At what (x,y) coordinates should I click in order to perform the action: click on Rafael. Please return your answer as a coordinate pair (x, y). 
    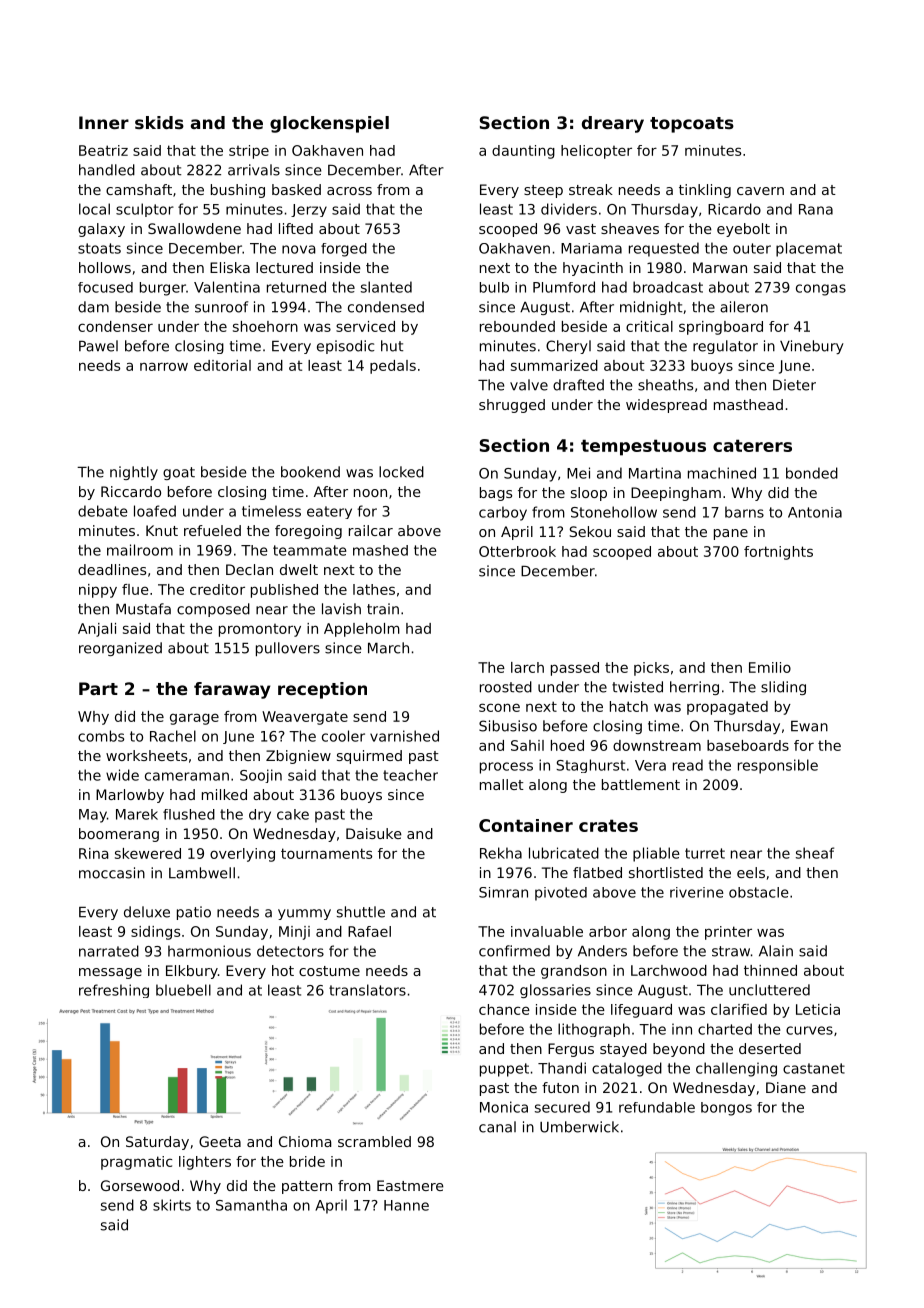
    Looking at the image, I should click on (369, 931).
